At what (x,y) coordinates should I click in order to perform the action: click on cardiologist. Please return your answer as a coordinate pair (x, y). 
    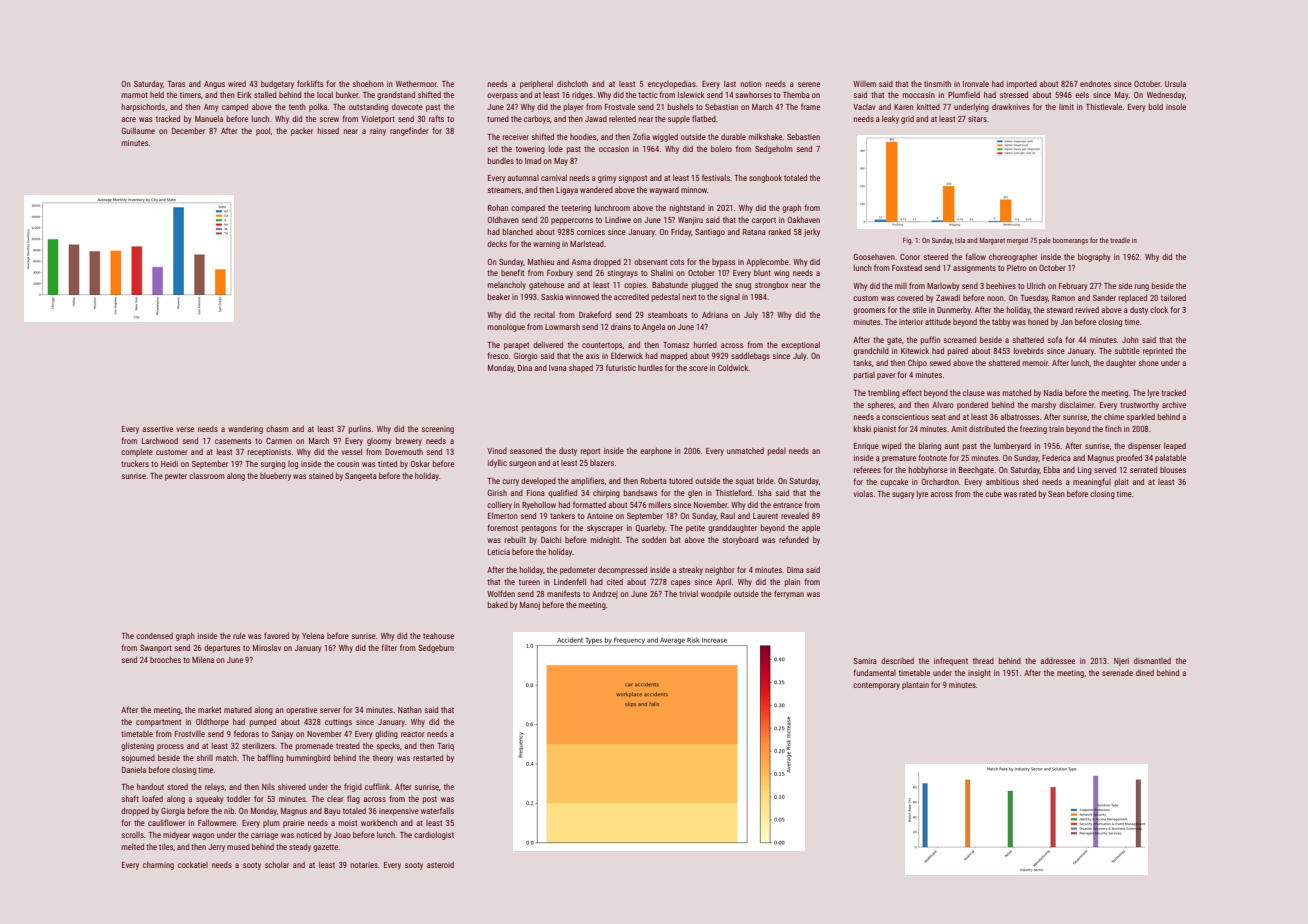
    Looking at the image, I should click on (434, 835).
